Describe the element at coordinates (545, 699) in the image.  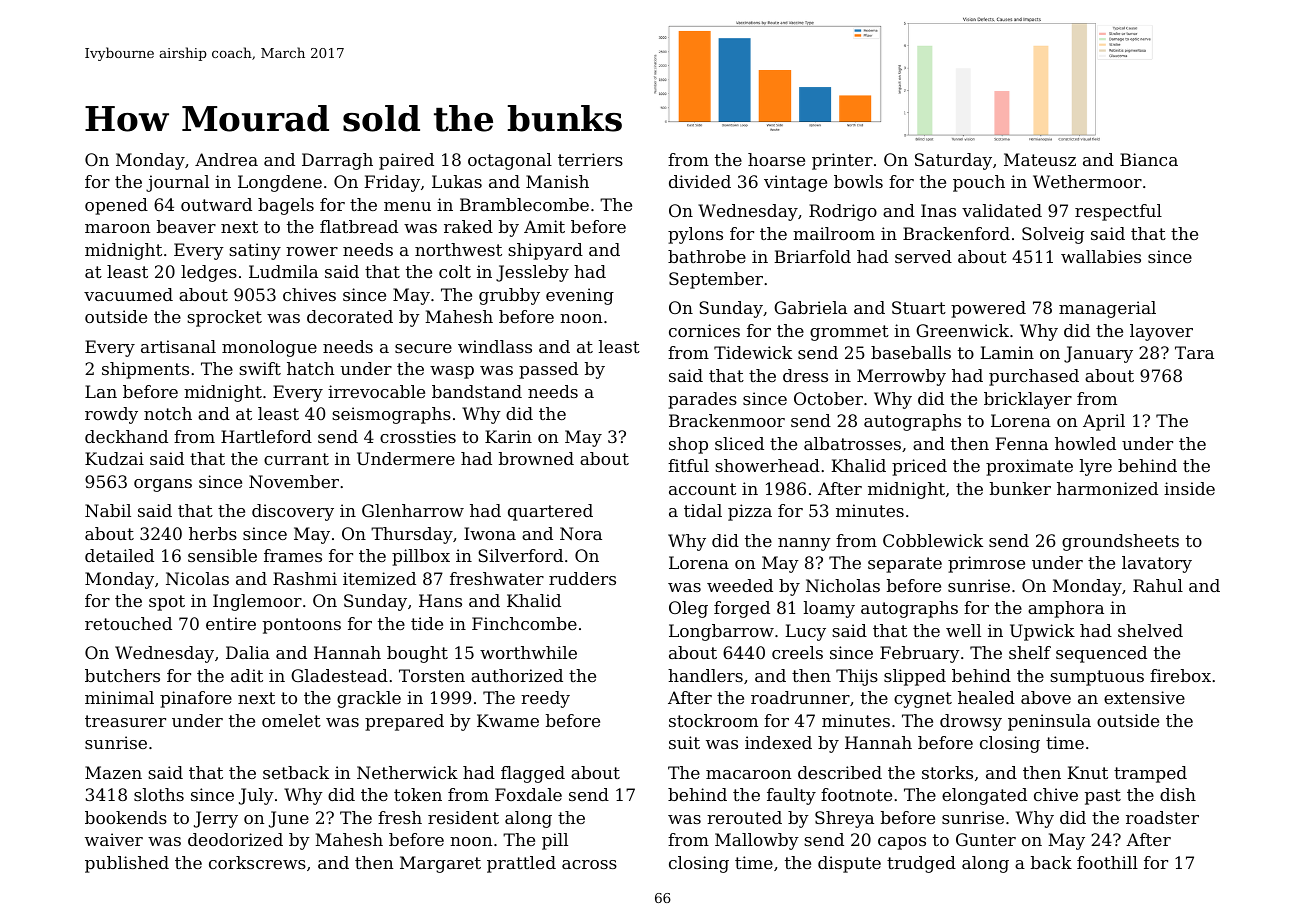
I see `reedy` at that location.
